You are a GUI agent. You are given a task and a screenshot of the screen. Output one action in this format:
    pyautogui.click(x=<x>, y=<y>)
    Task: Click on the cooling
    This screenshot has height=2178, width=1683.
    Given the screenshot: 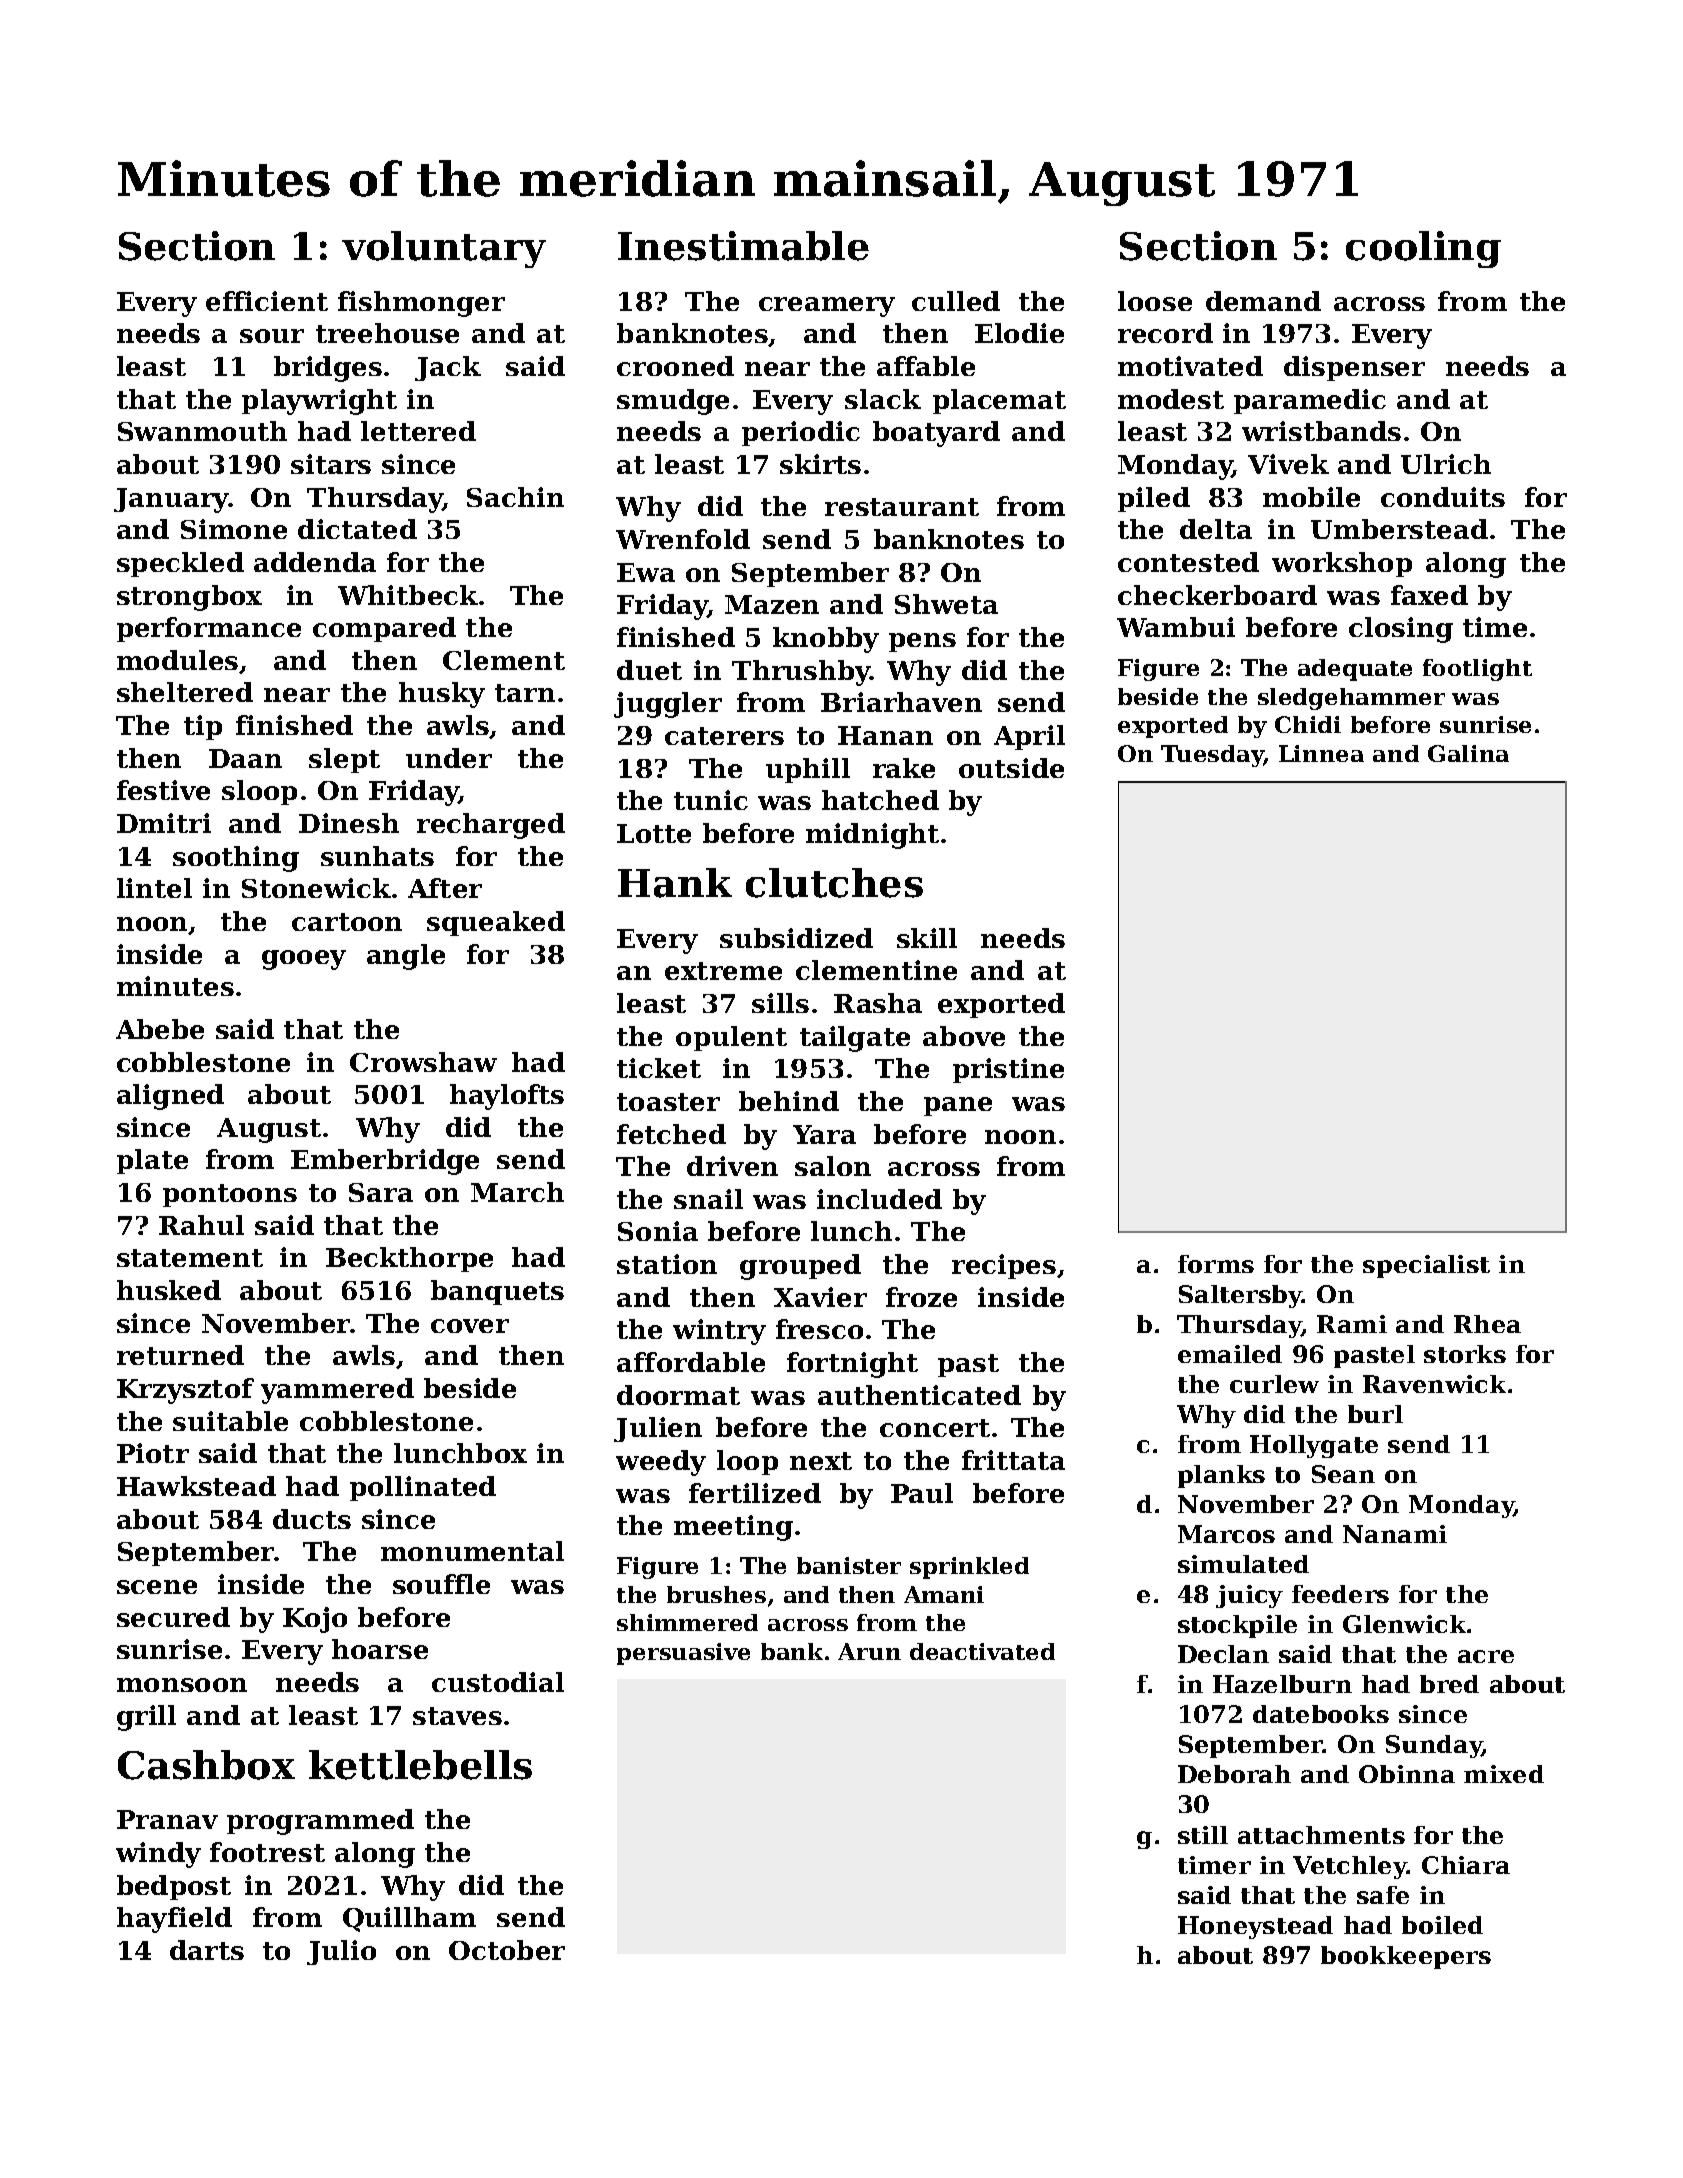 What is the action you would take?
    pyautogui.click(x=1423, y=249)
